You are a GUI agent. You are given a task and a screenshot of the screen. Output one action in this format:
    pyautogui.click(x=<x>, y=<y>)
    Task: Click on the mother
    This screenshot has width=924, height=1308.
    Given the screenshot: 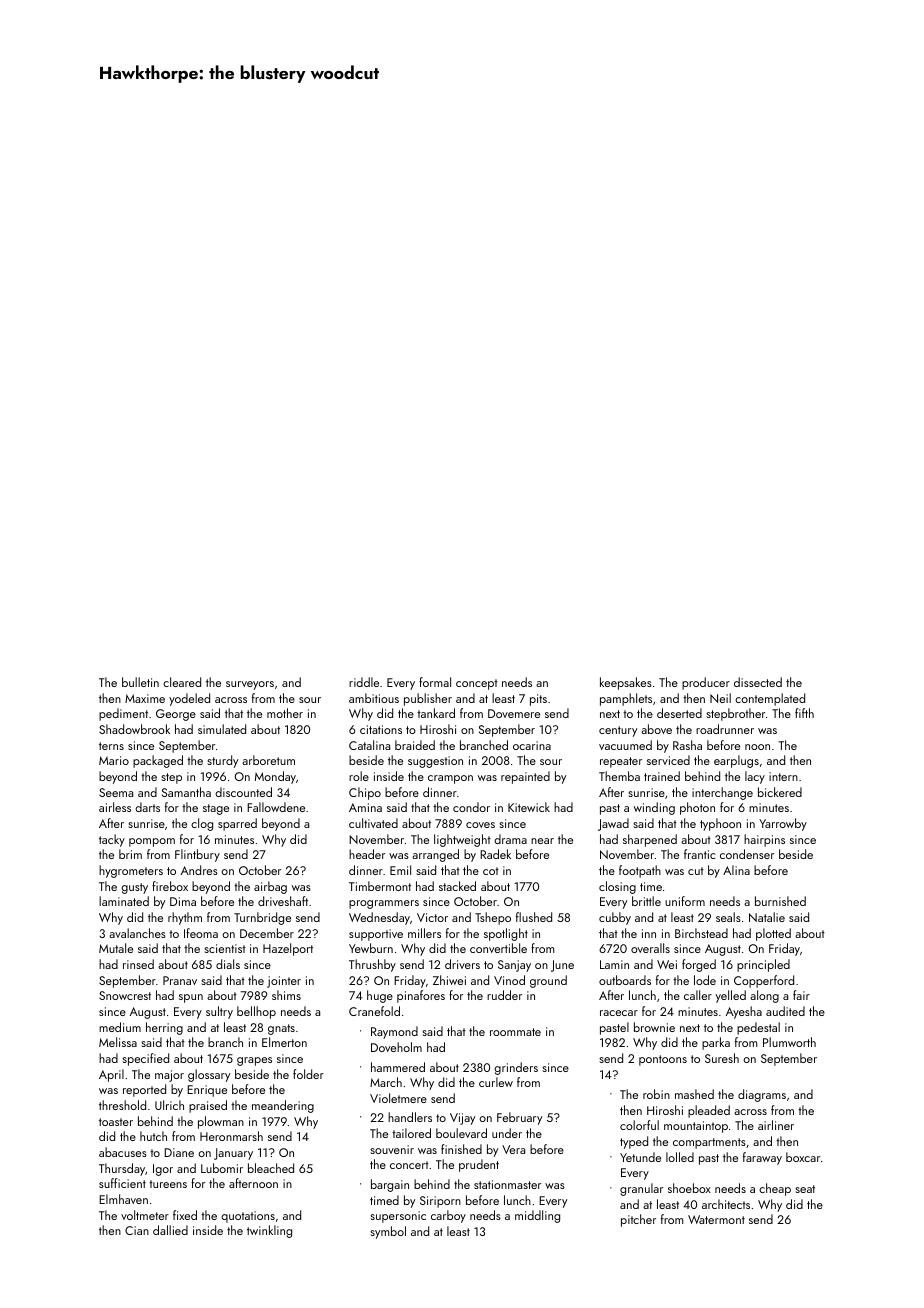 What is the action you would take?
    pyautogui.click(x=285, y=713)
